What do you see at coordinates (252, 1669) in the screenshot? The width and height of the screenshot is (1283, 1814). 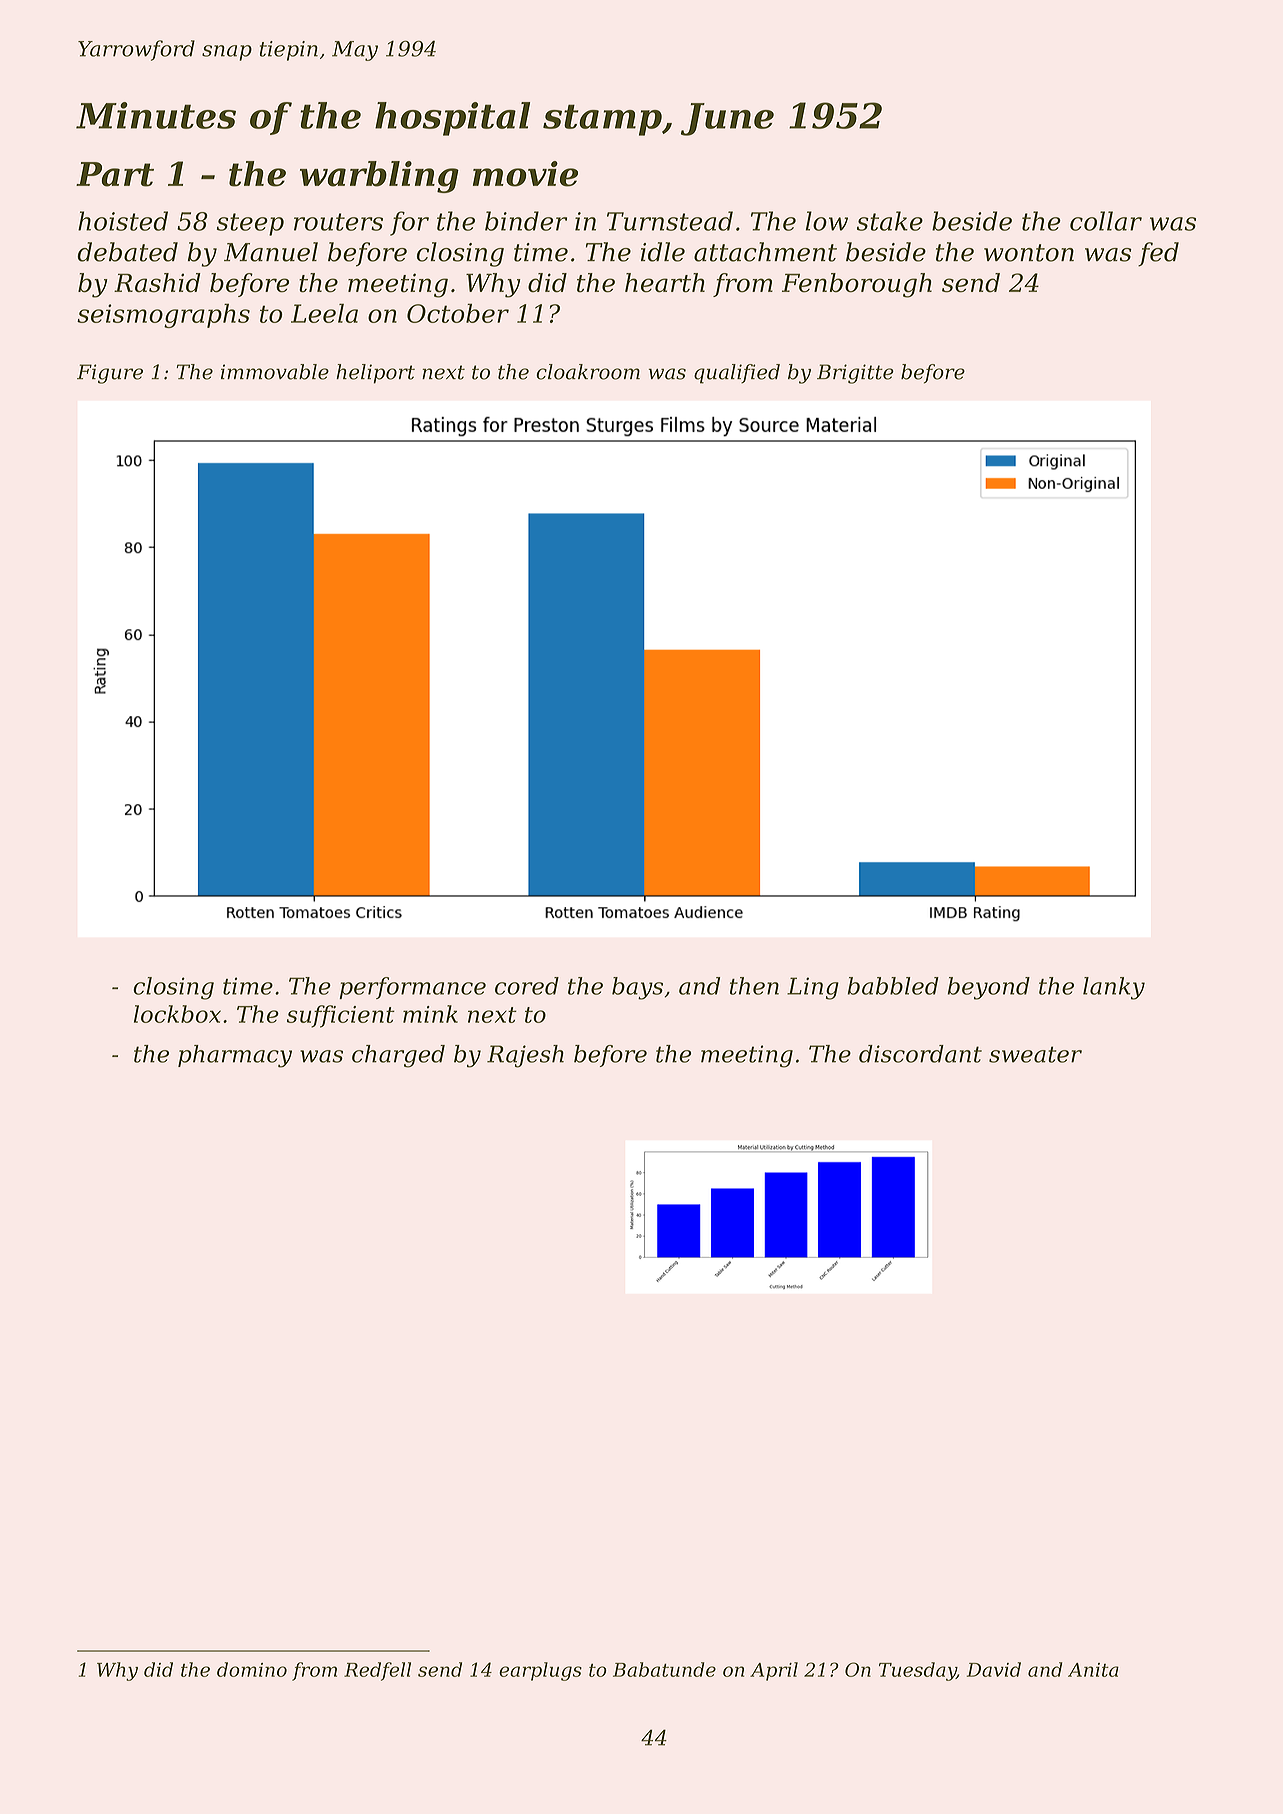 I see `domino` at bounding box center [252, 1669].
